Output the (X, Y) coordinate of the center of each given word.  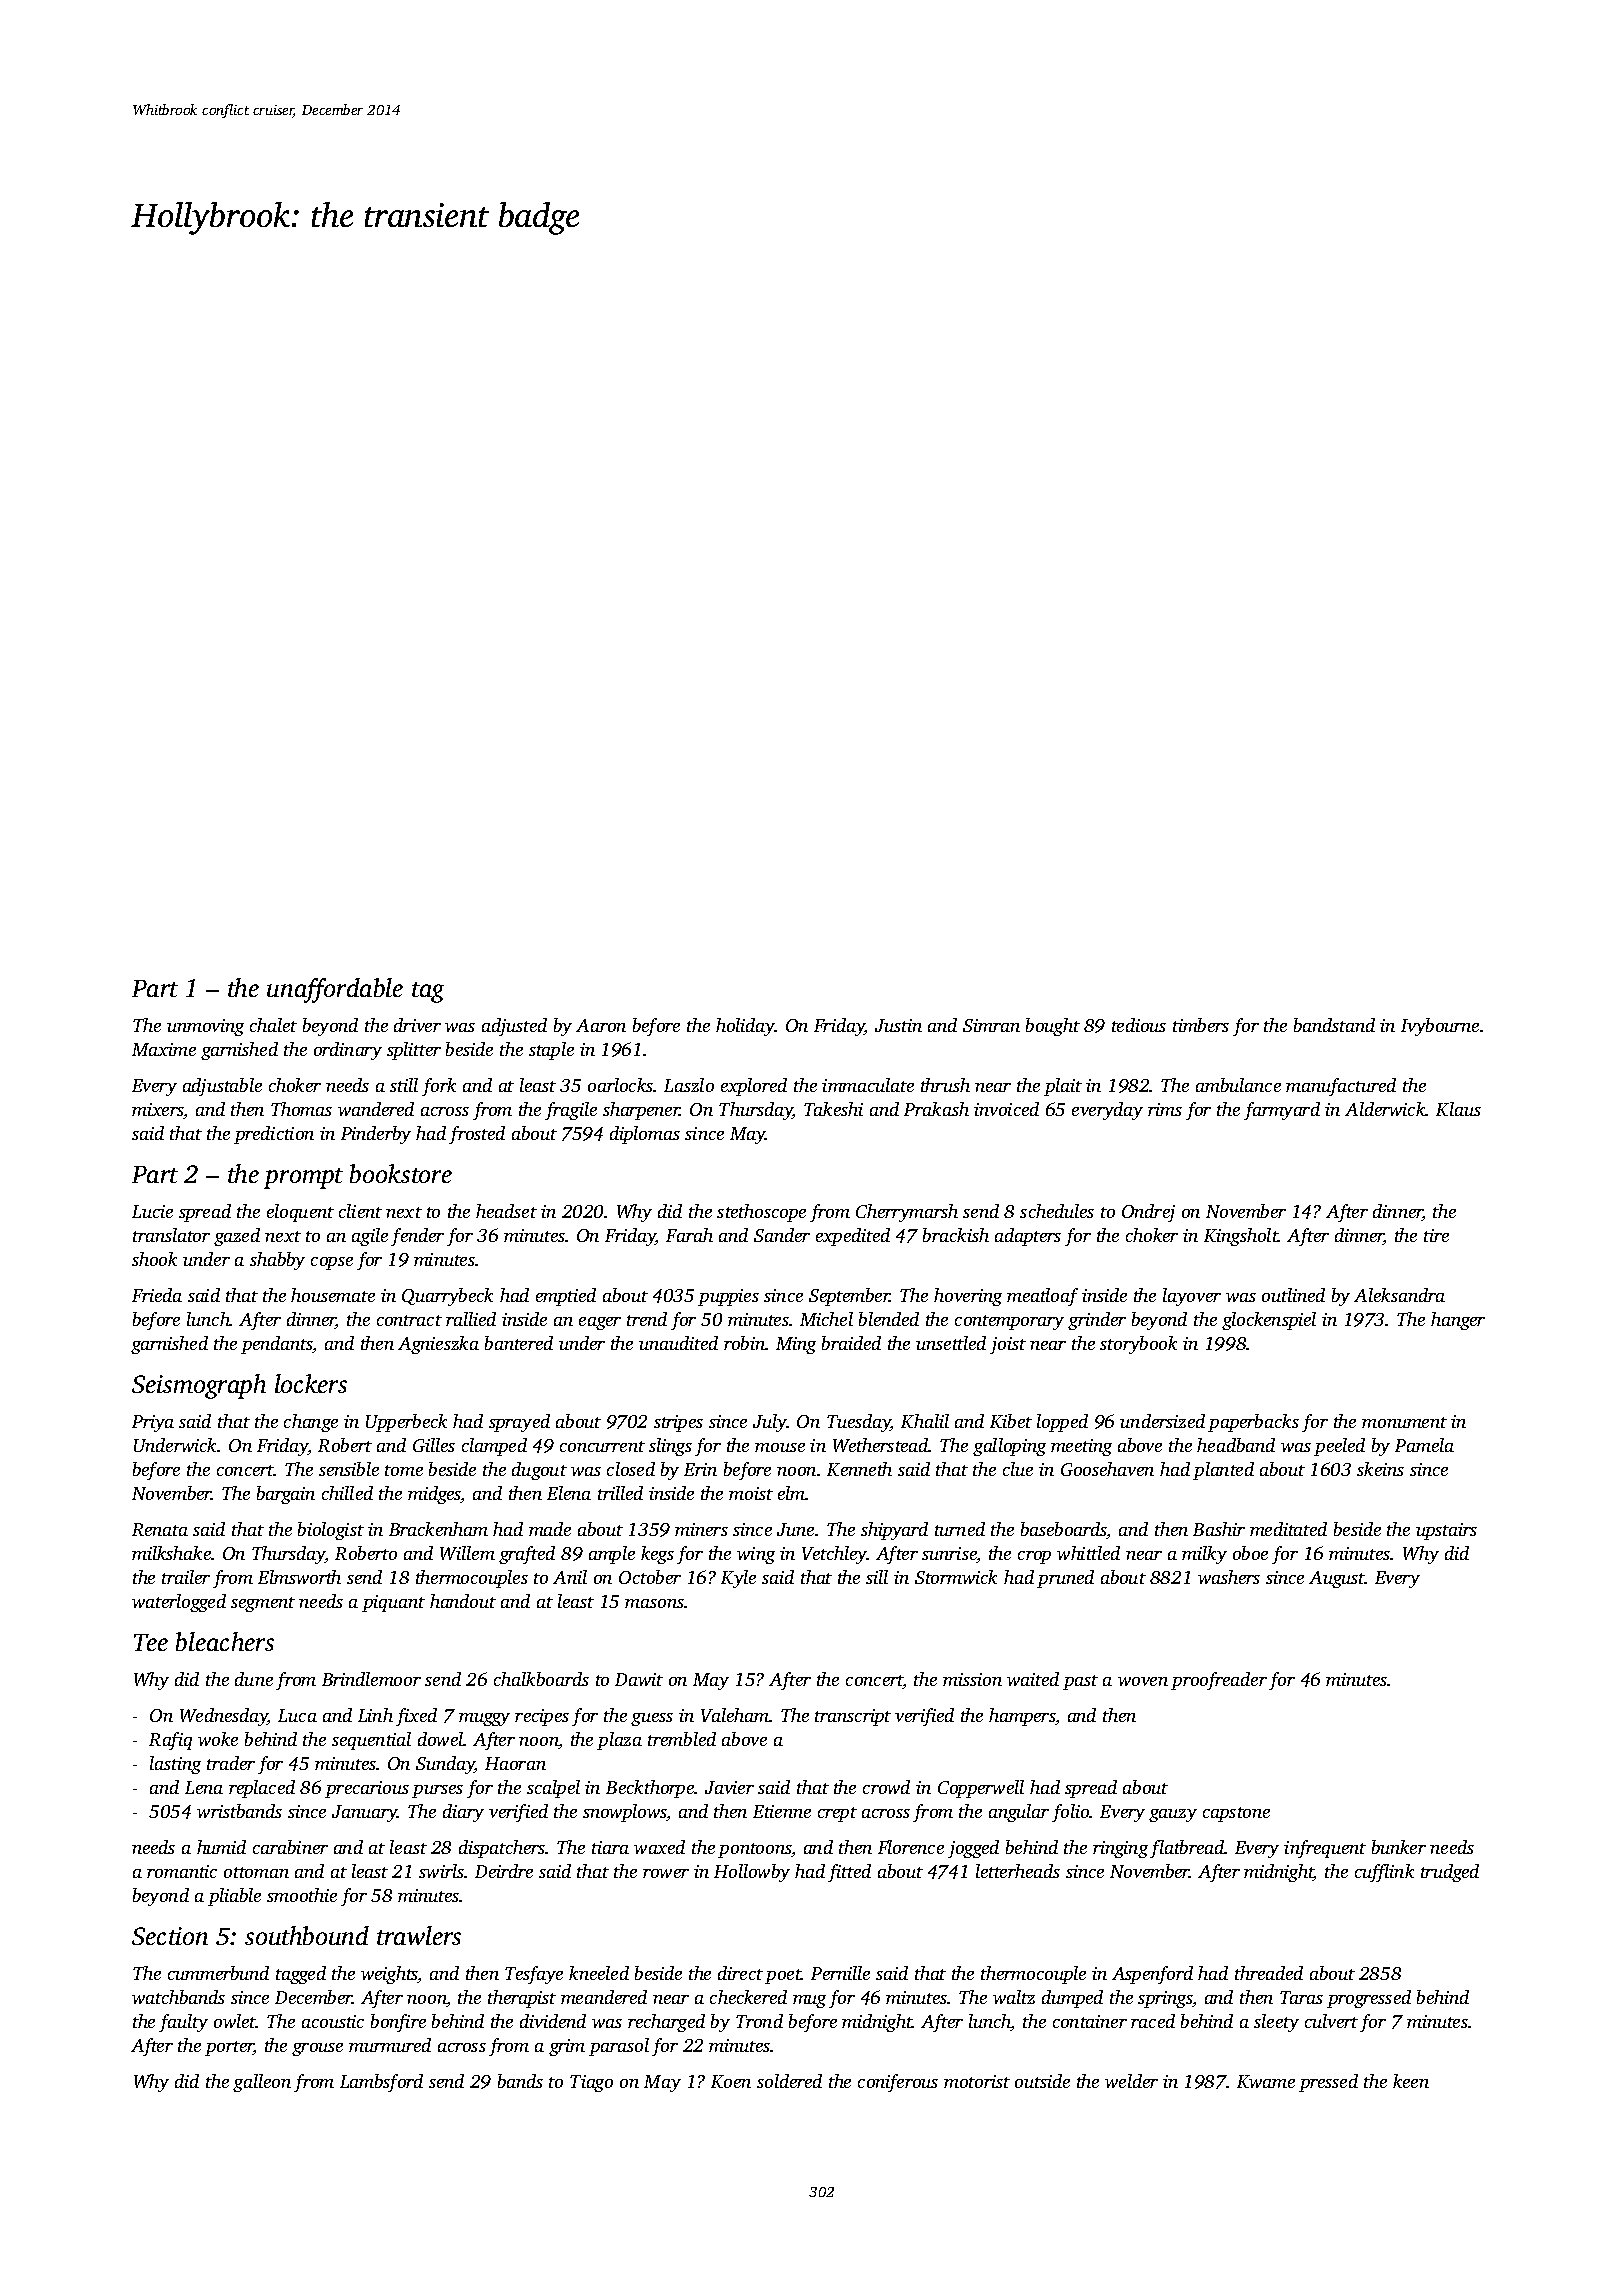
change (311, 1423)
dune (254, 1679)
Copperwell (981, 1789)
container (1090, 2021)
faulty (183, 2023)
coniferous (898, 2083)
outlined (1293, 1295)
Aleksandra (1399, 1295)
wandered (376, 1109)
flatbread (1187, 1849)
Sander (782, 1235)
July (770, 1423)
